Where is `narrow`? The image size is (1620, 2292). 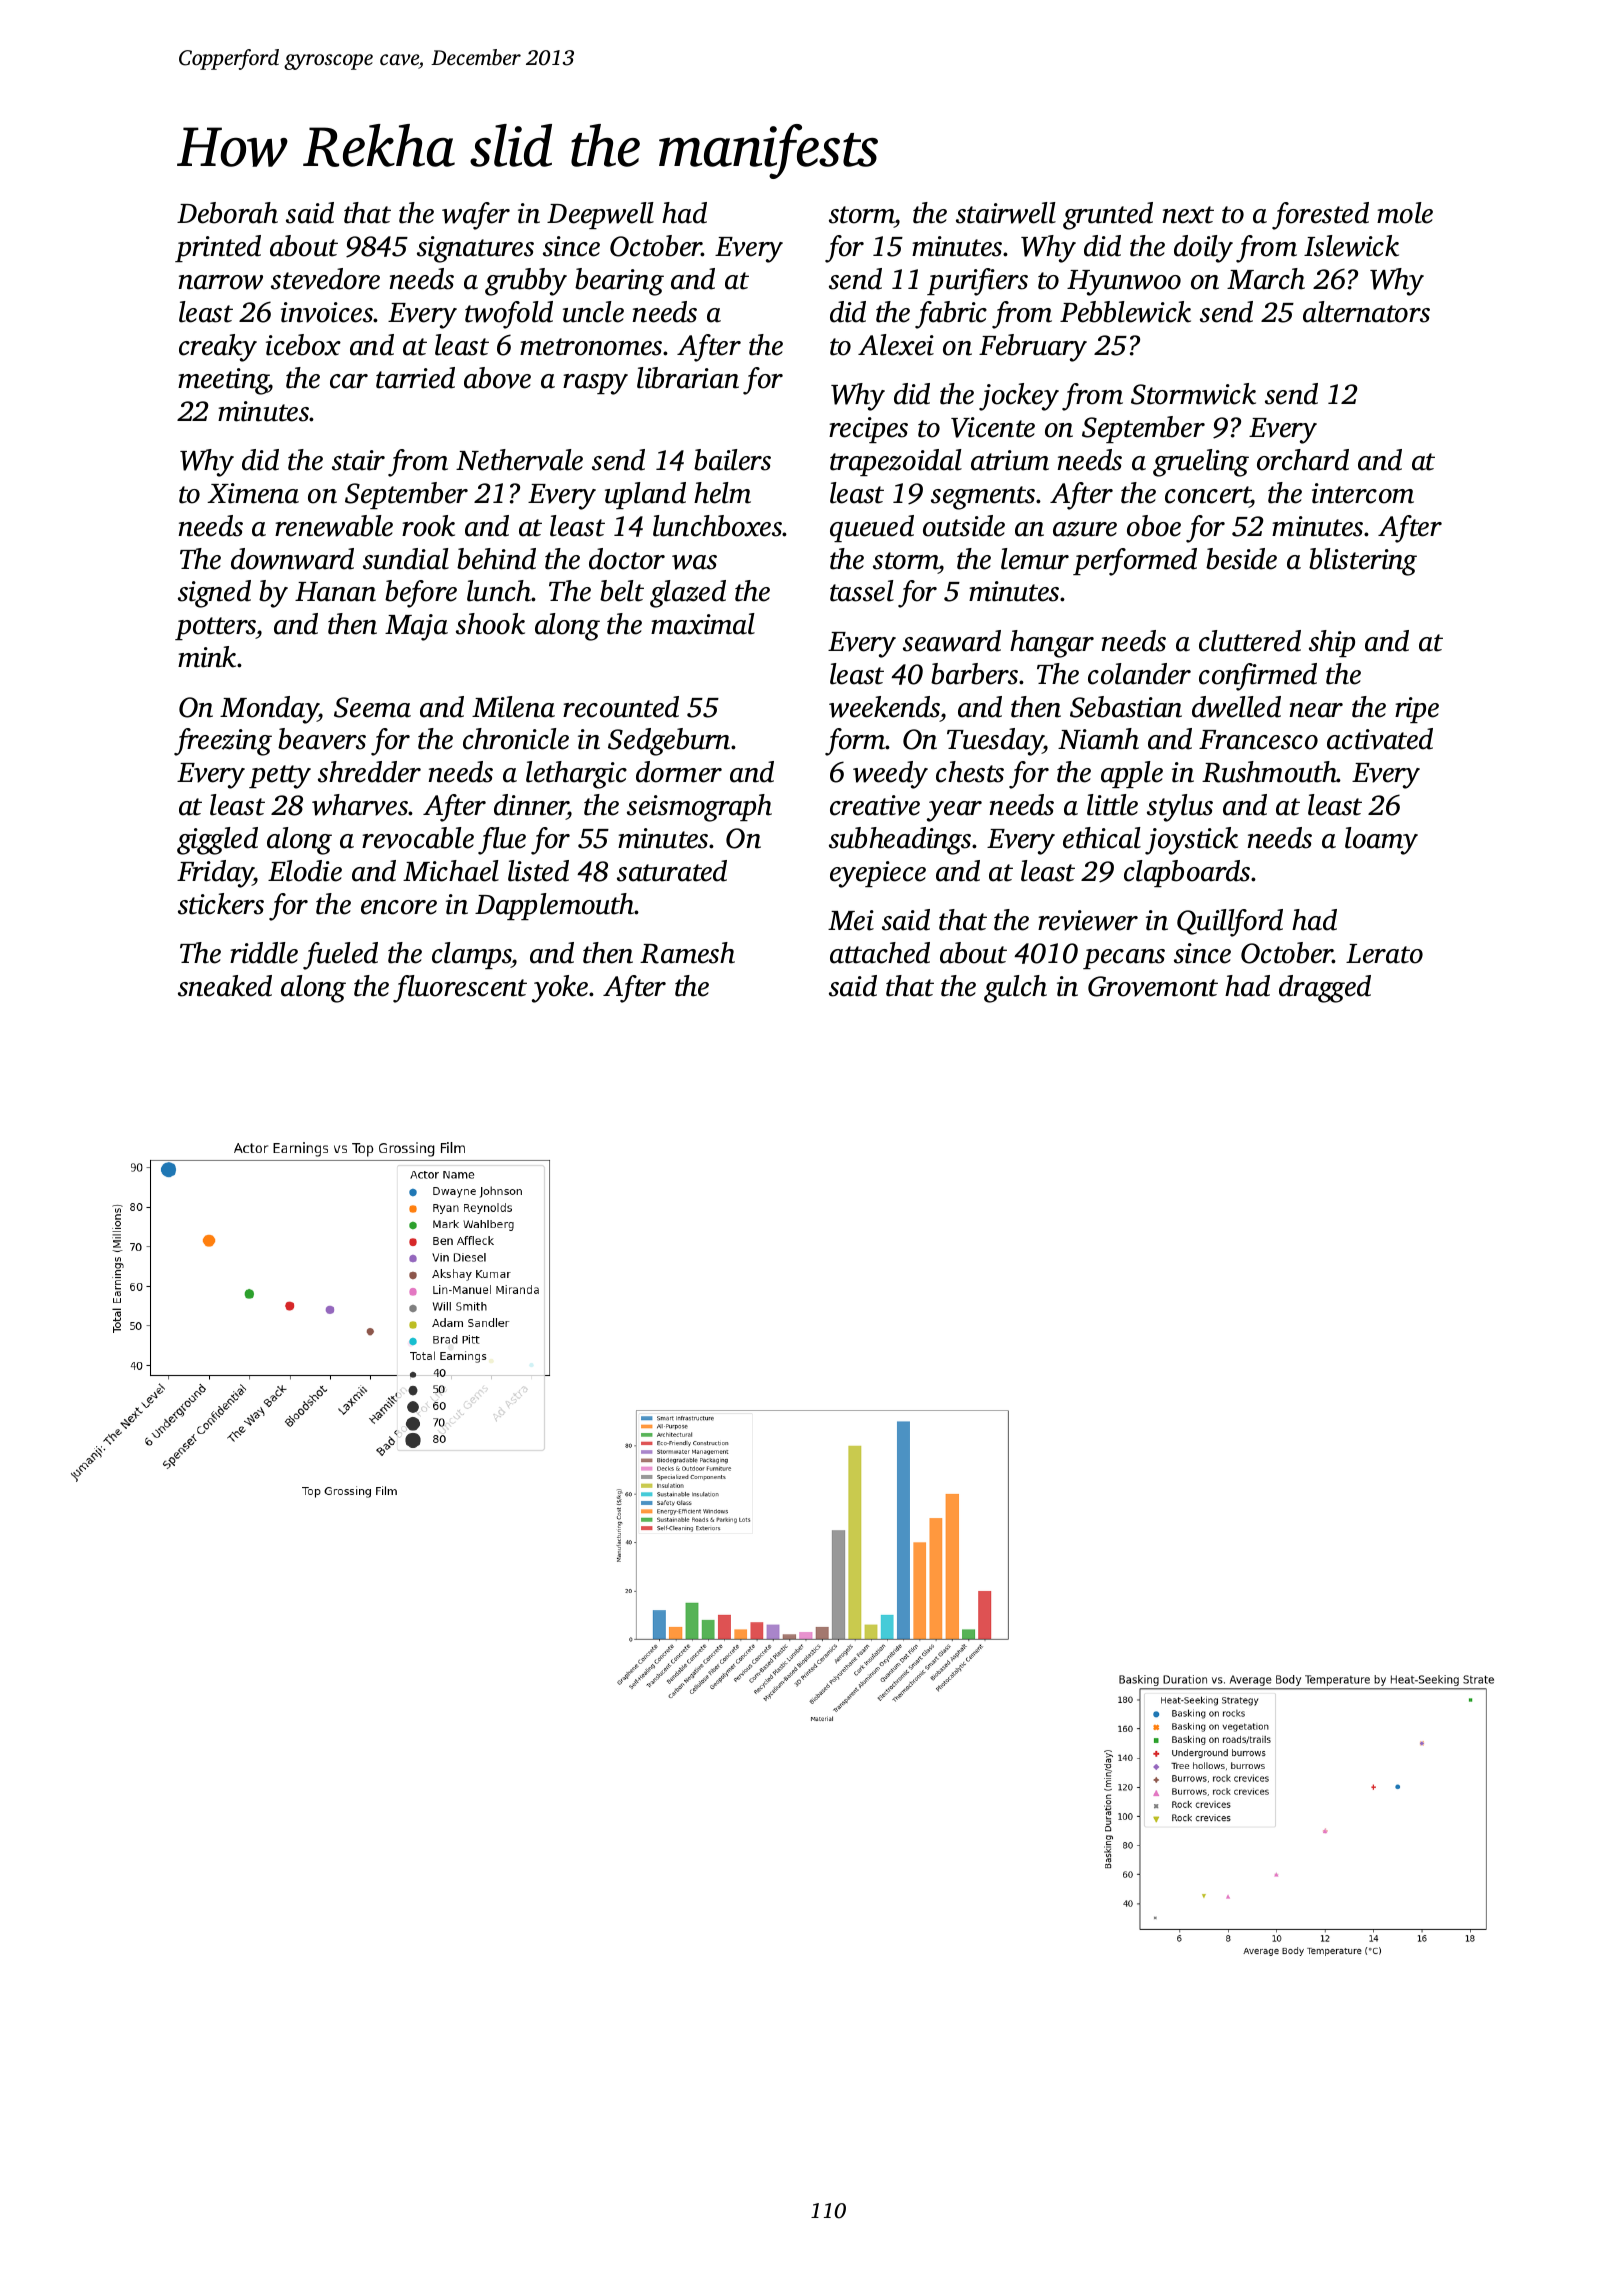
narrow is located at coordinates (221, 282).
